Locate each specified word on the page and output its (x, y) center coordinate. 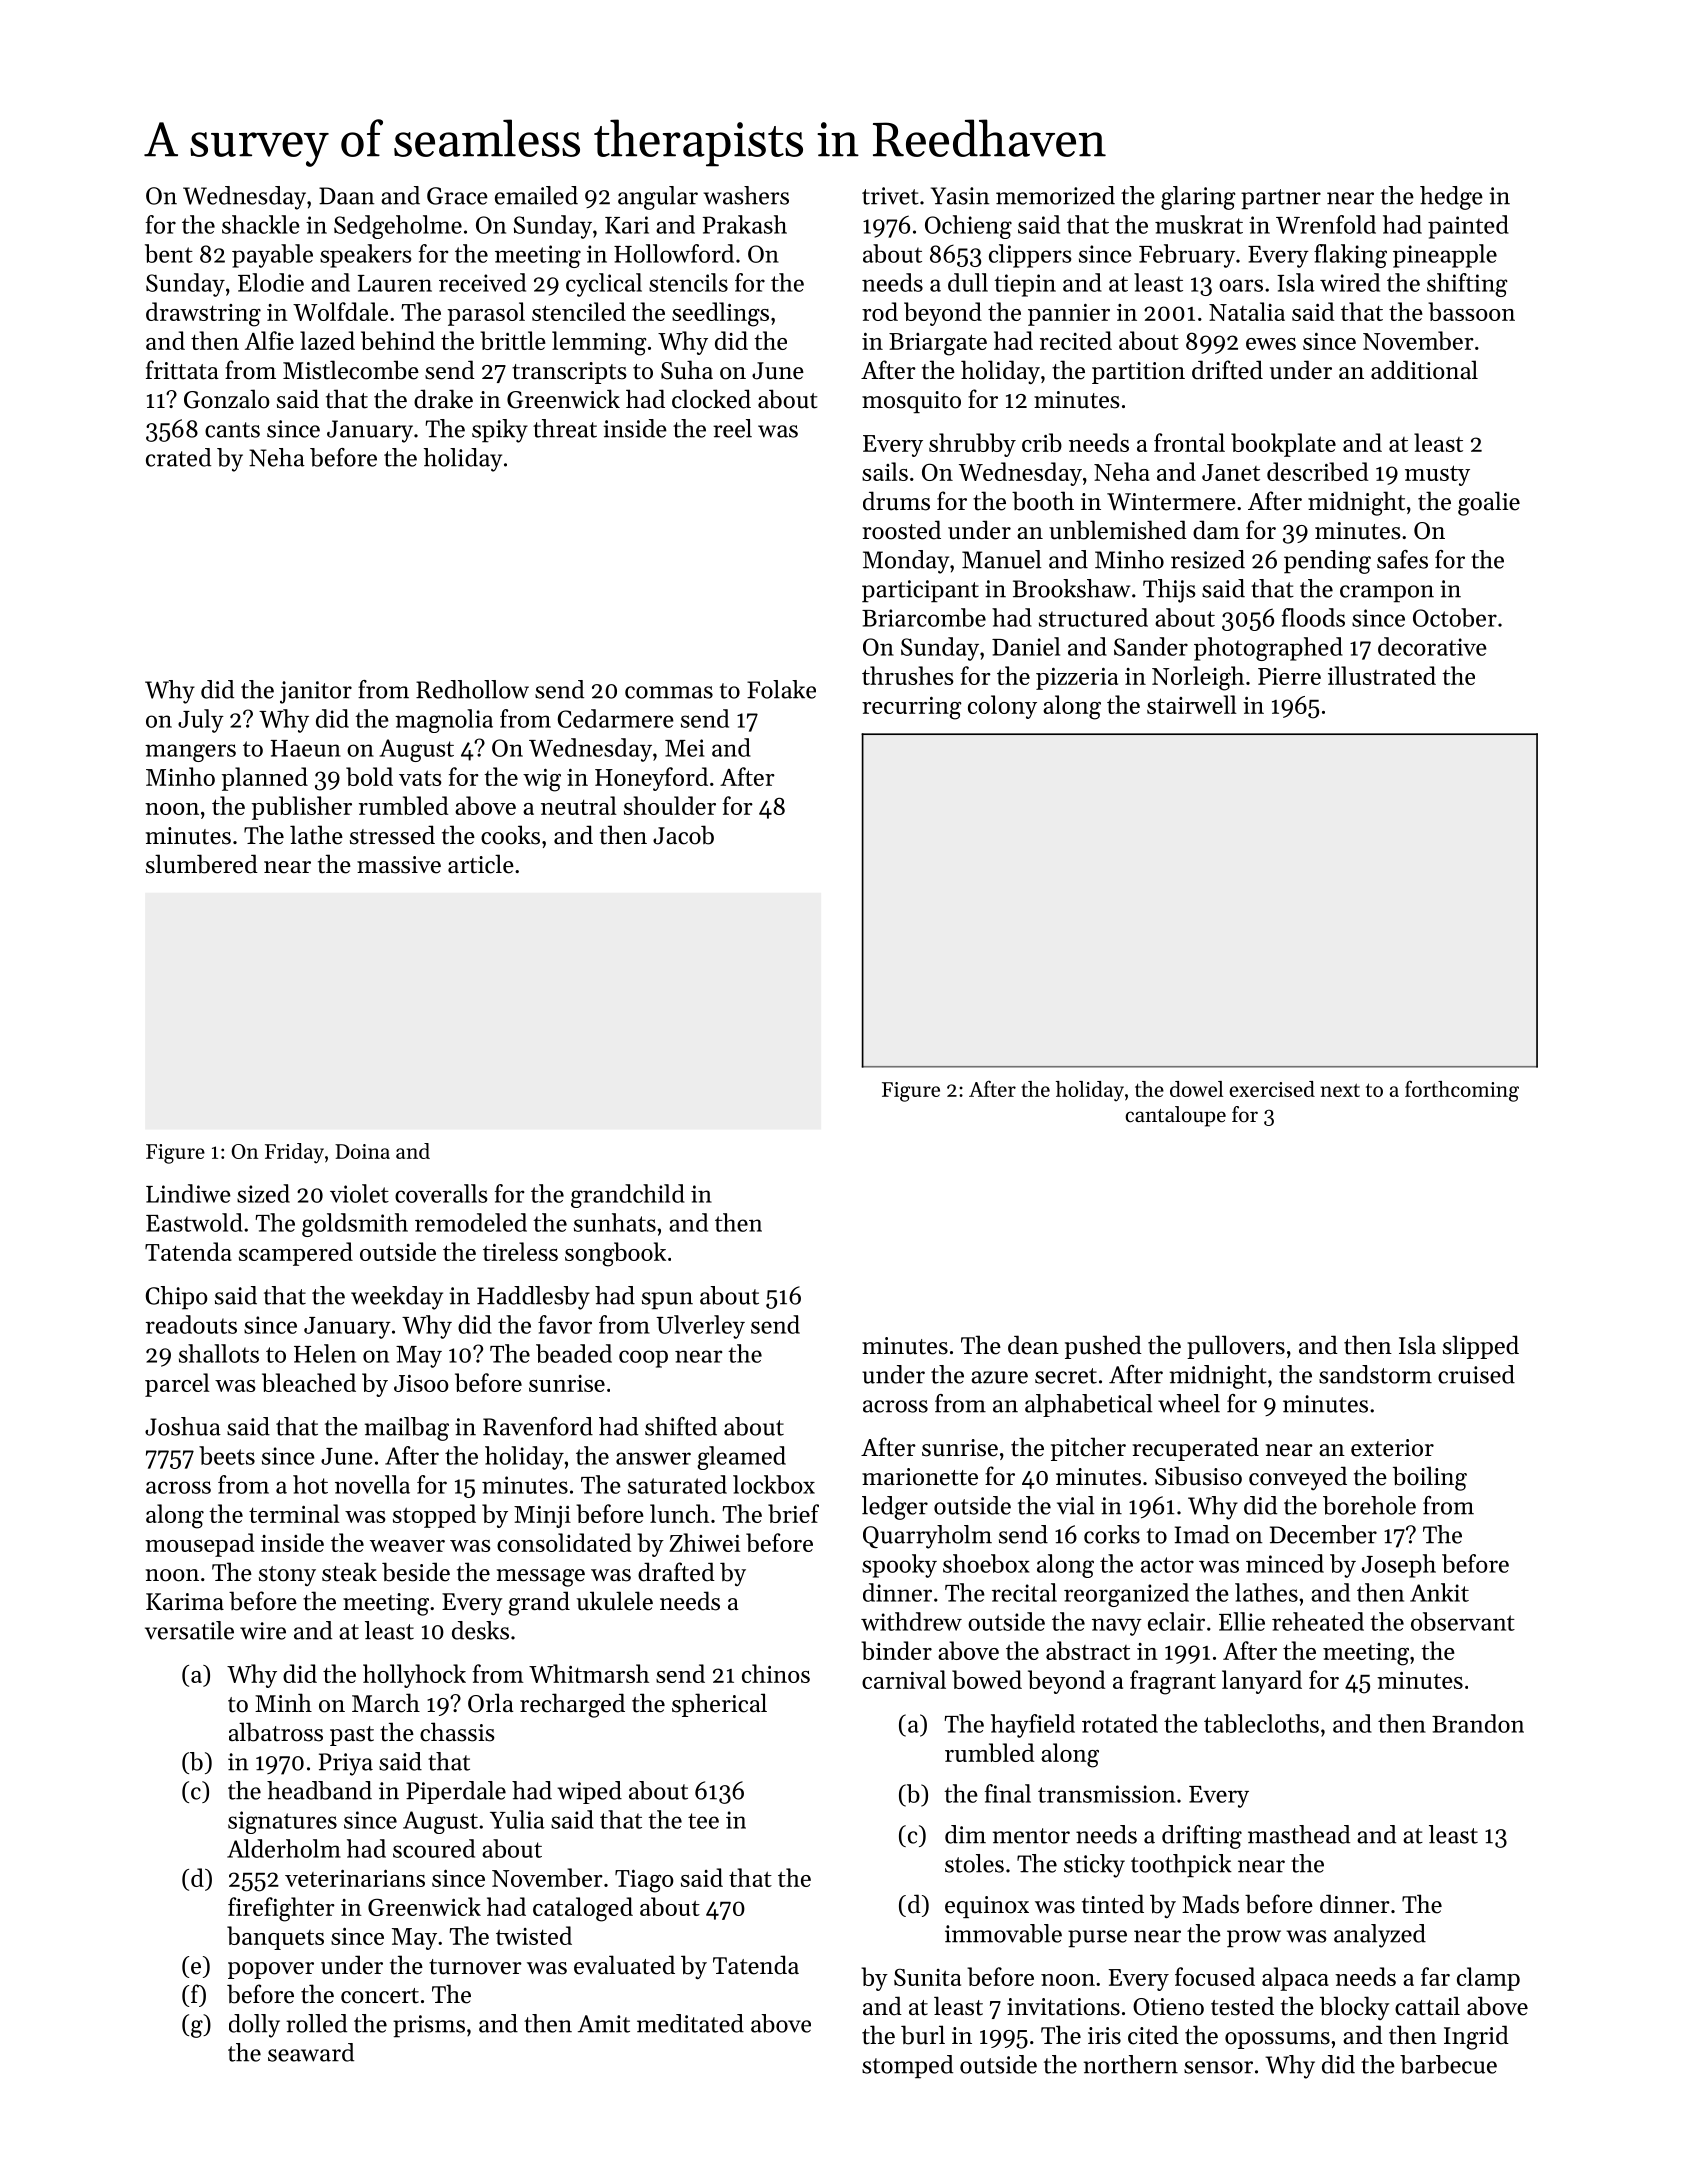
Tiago (644, 1881)
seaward (311, 2052)
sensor (1218, 2067)
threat (565, 428)
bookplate (1283, 445)
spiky (500, 431)
